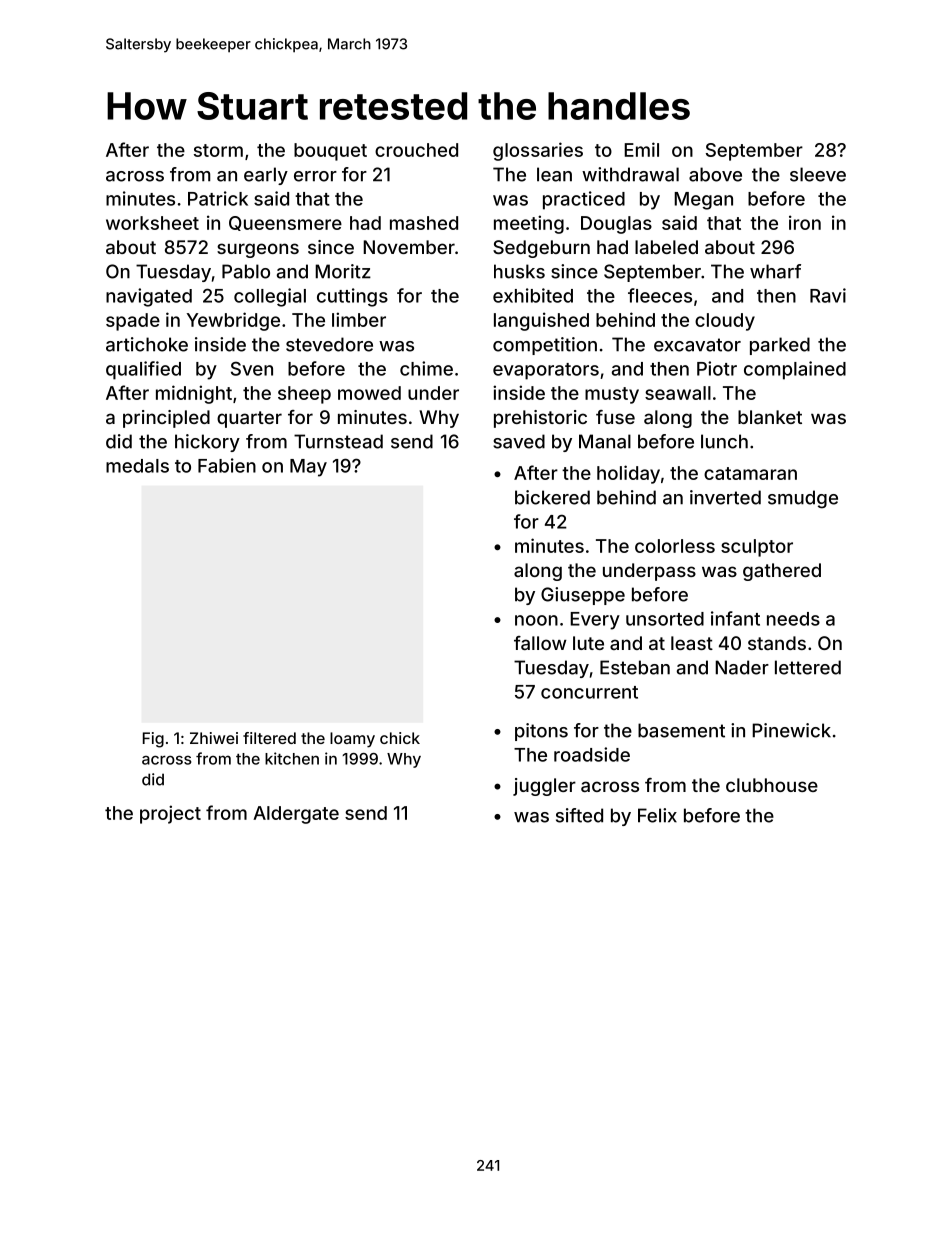  I want to click on catamaran, so click(750, 473).
